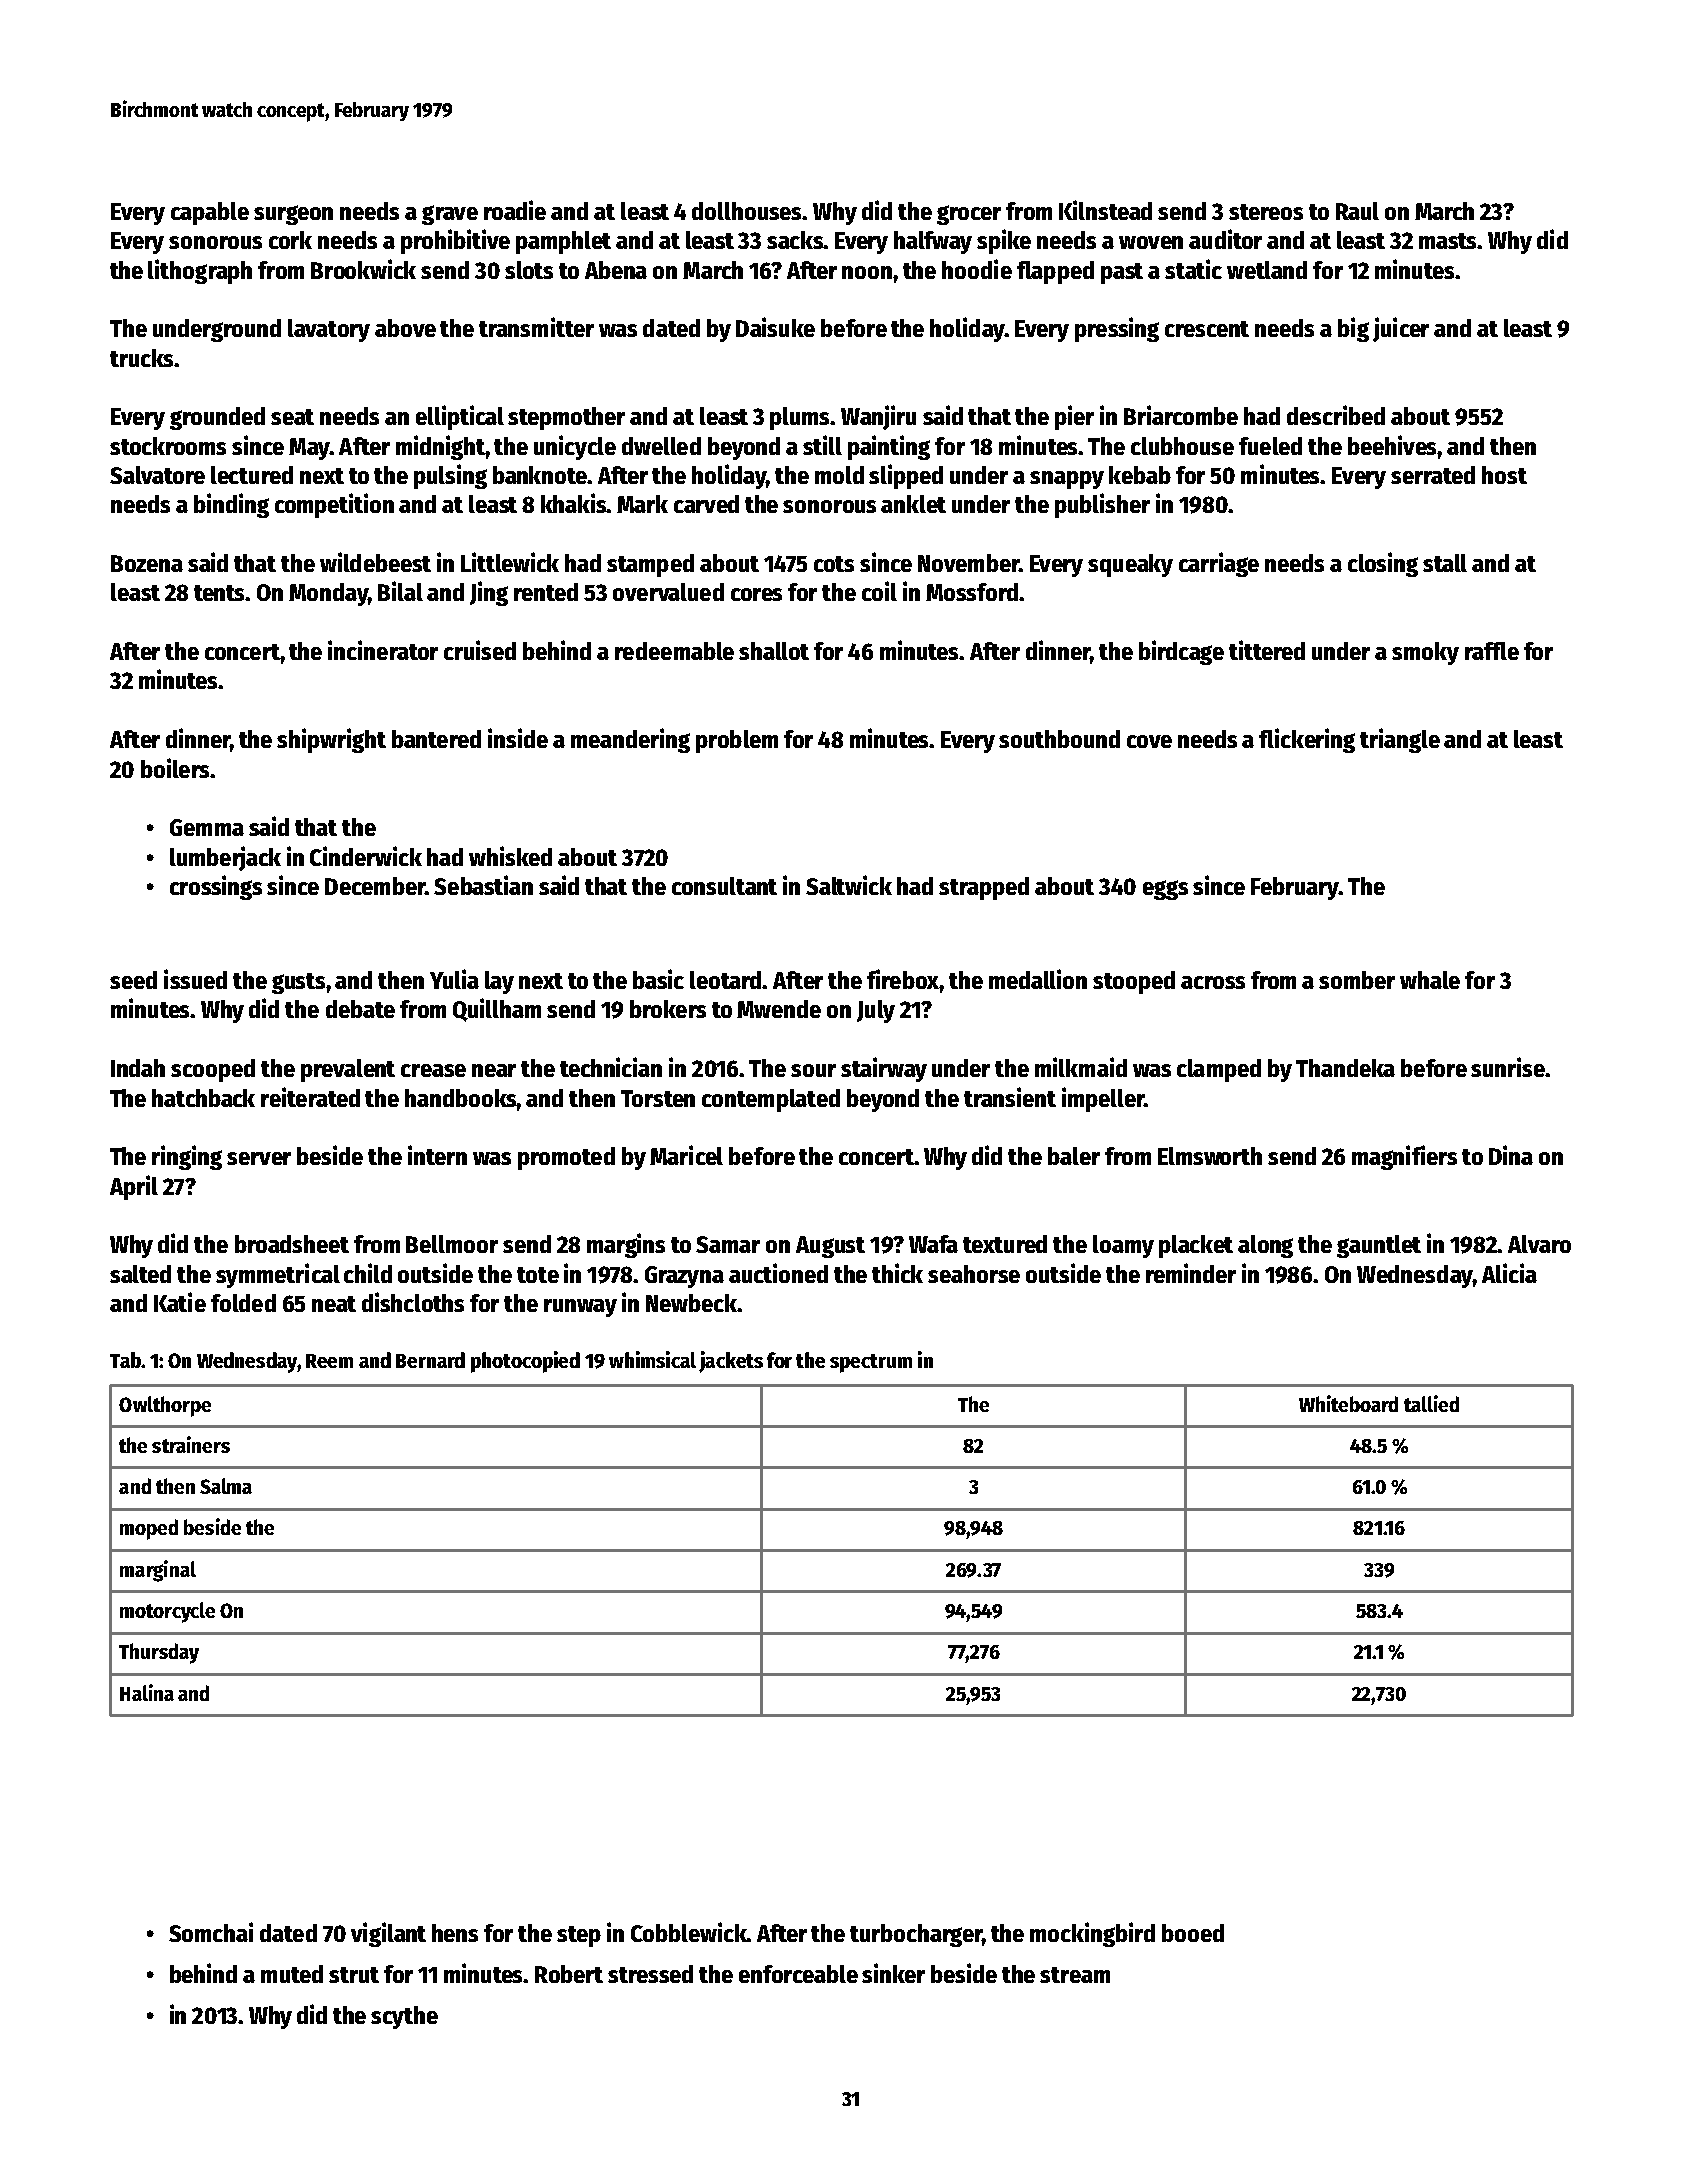 This screenshot has height=2178, width=1683. I want to click on Somchai, so click(211, 1932).
